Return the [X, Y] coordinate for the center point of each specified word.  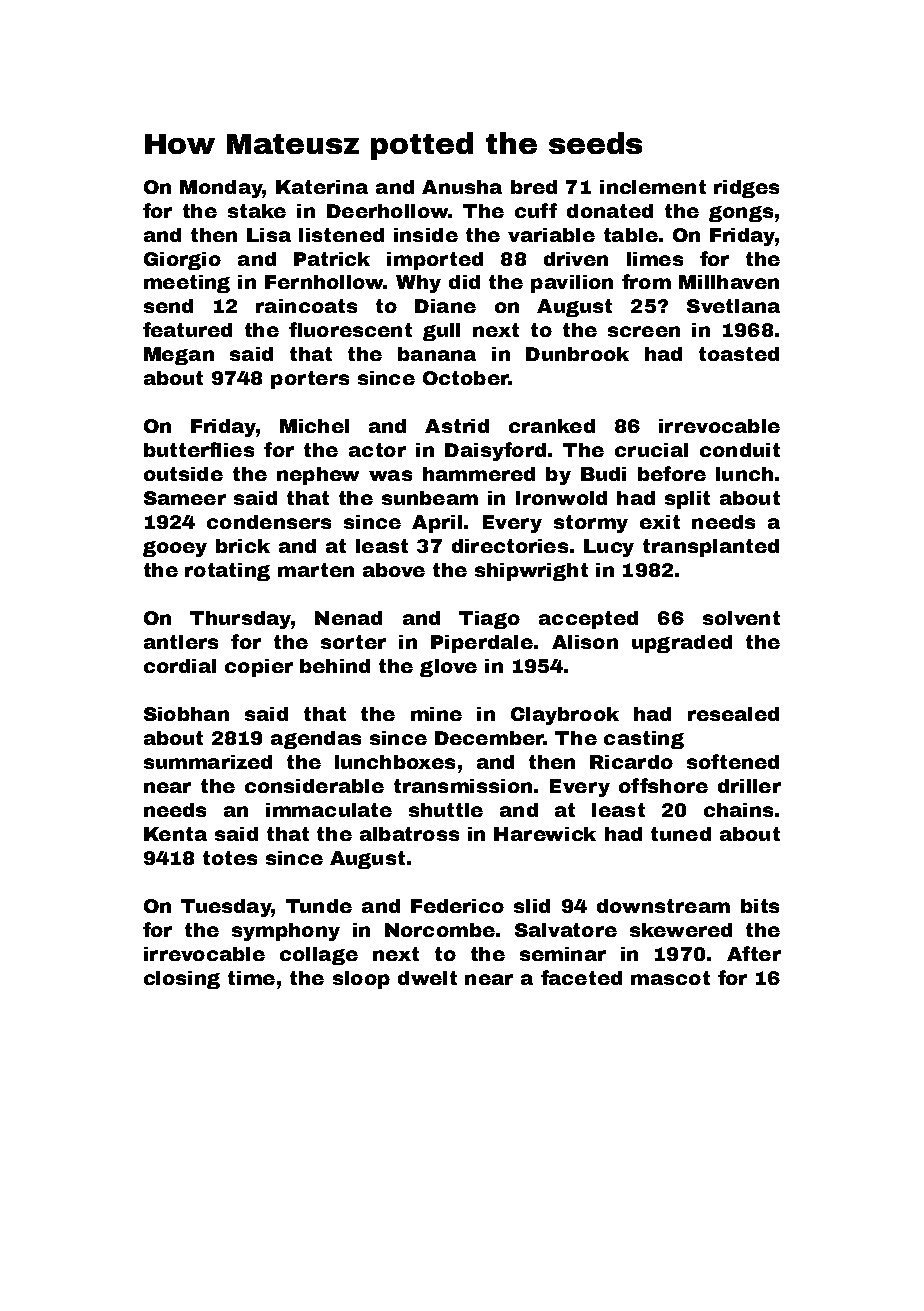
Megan [179, 356]
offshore [663, 785]
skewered [681, 930]
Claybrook [565, 716]
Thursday [241, 620]
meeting [187, 284]
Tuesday [226, 908]
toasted [739, 354]
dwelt [427, 978]
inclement [653, 187]
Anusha [462, 187]
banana [437, 354]
